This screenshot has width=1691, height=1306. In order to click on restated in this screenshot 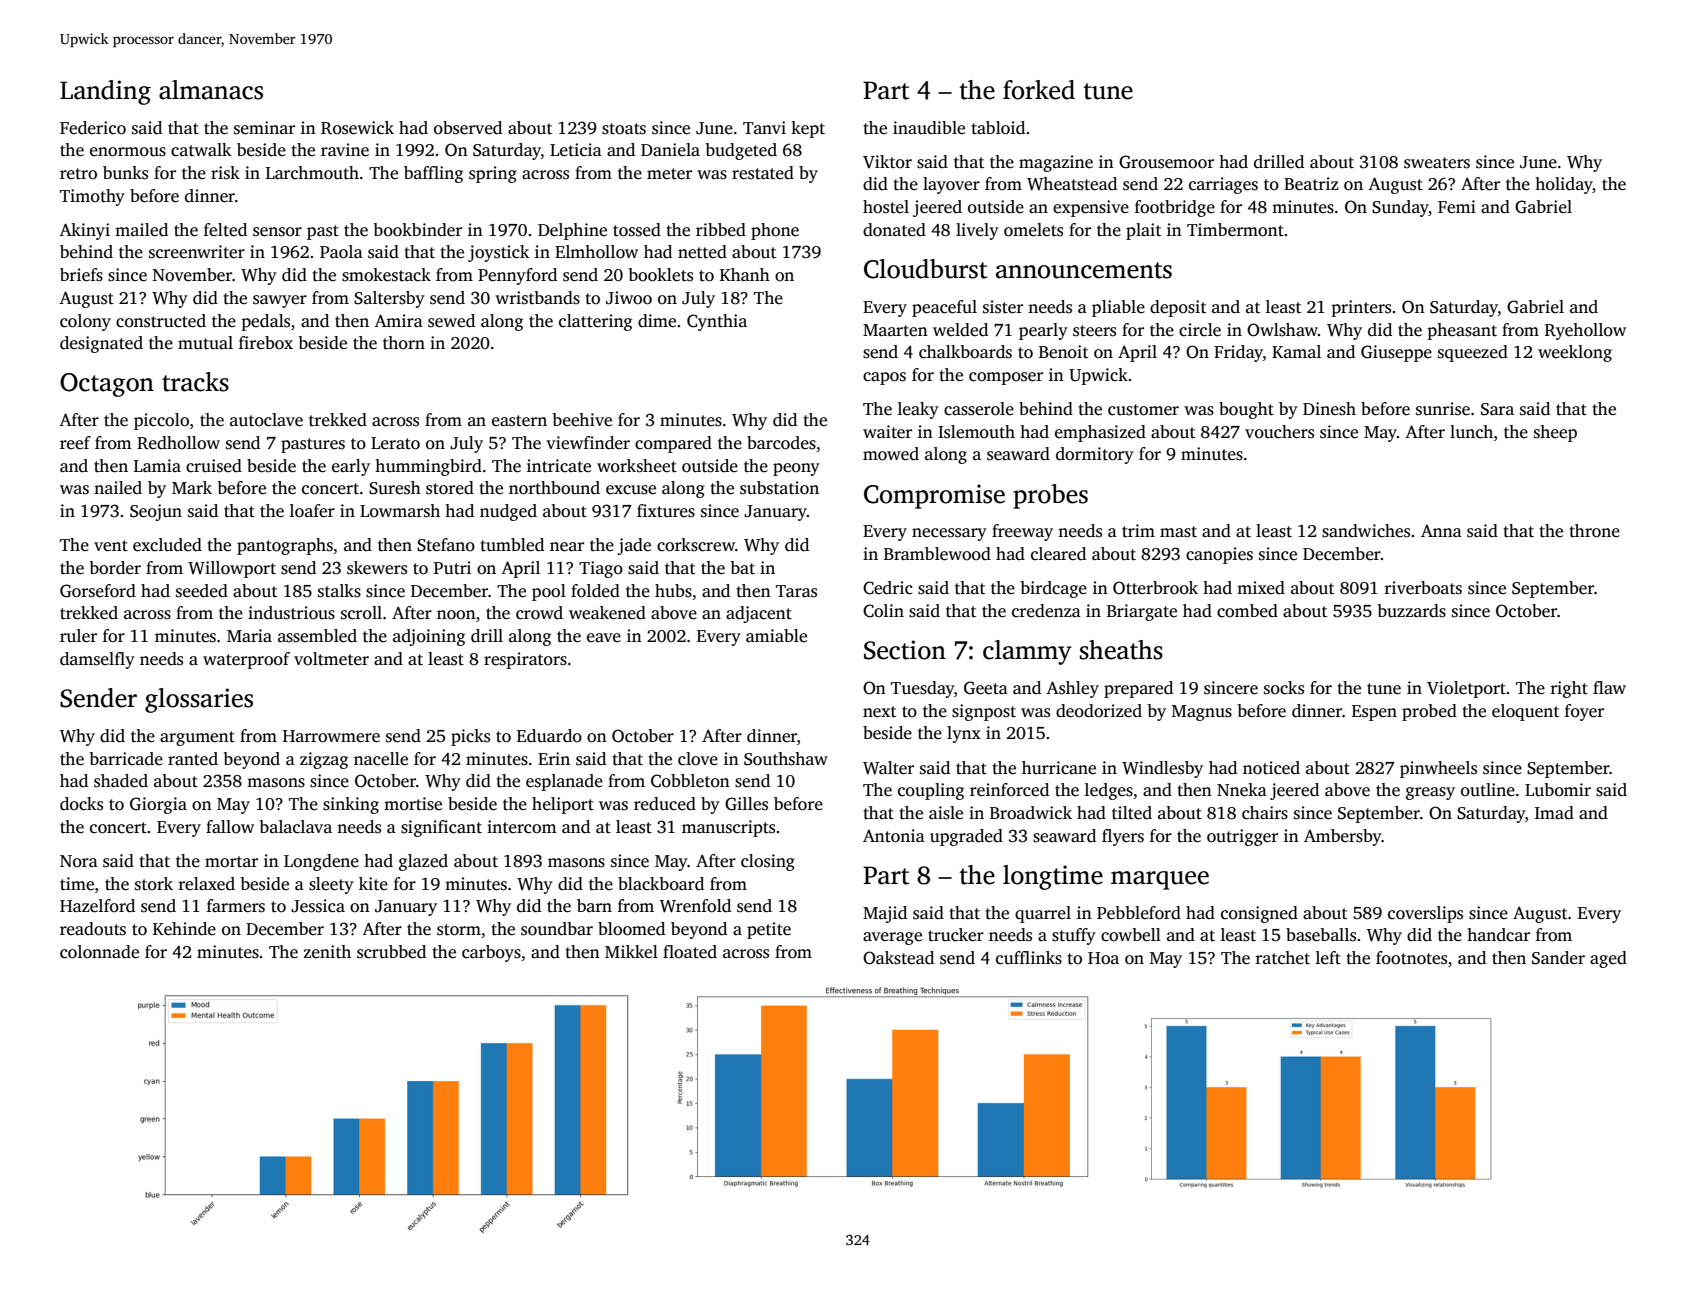, I will do `click(763, 173)`.
